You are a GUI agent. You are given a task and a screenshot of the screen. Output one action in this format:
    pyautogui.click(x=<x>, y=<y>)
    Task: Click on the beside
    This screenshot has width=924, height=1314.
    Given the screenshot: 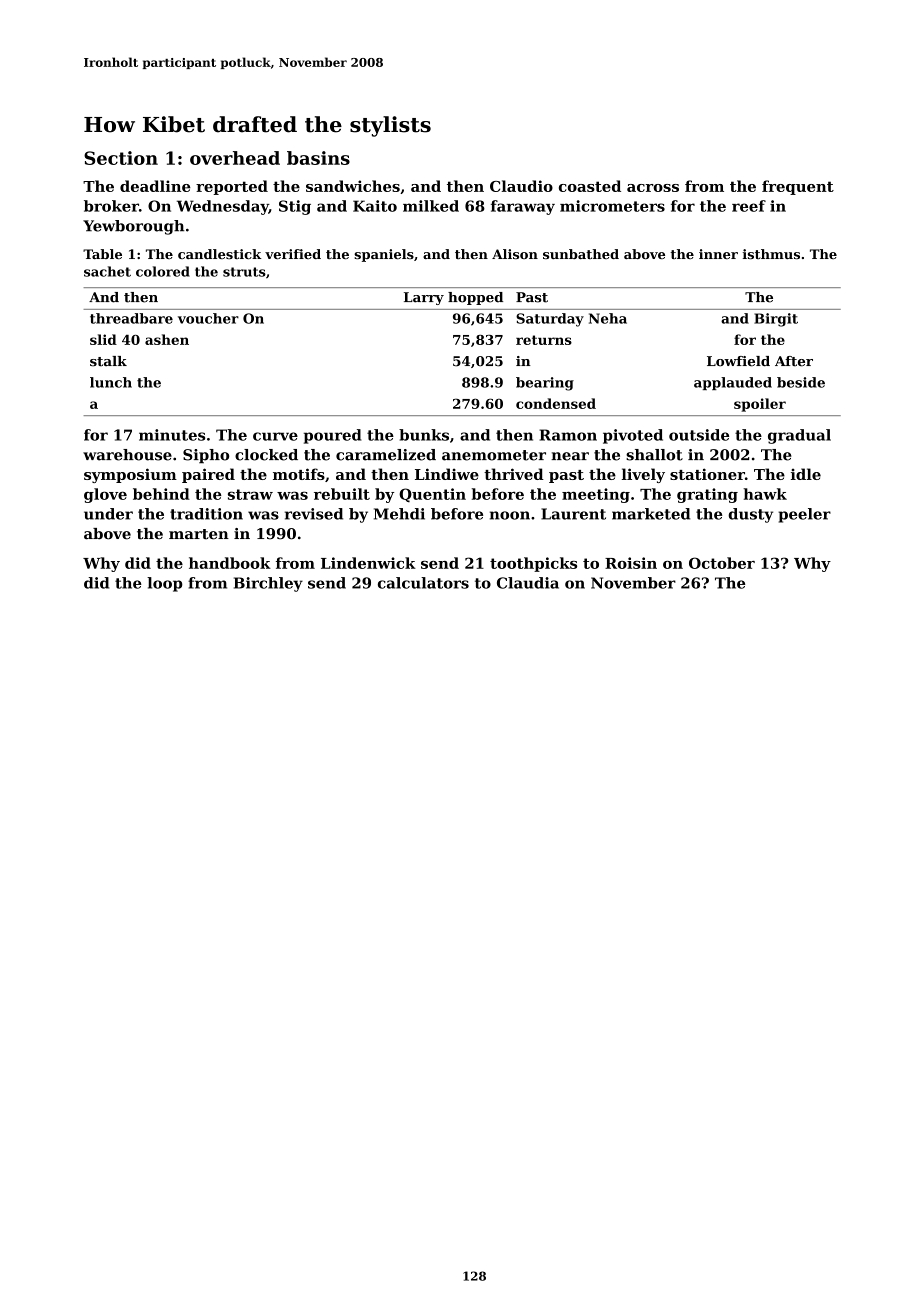 What is the action you would take?
    pyautogui.click(x=801, y=382)
